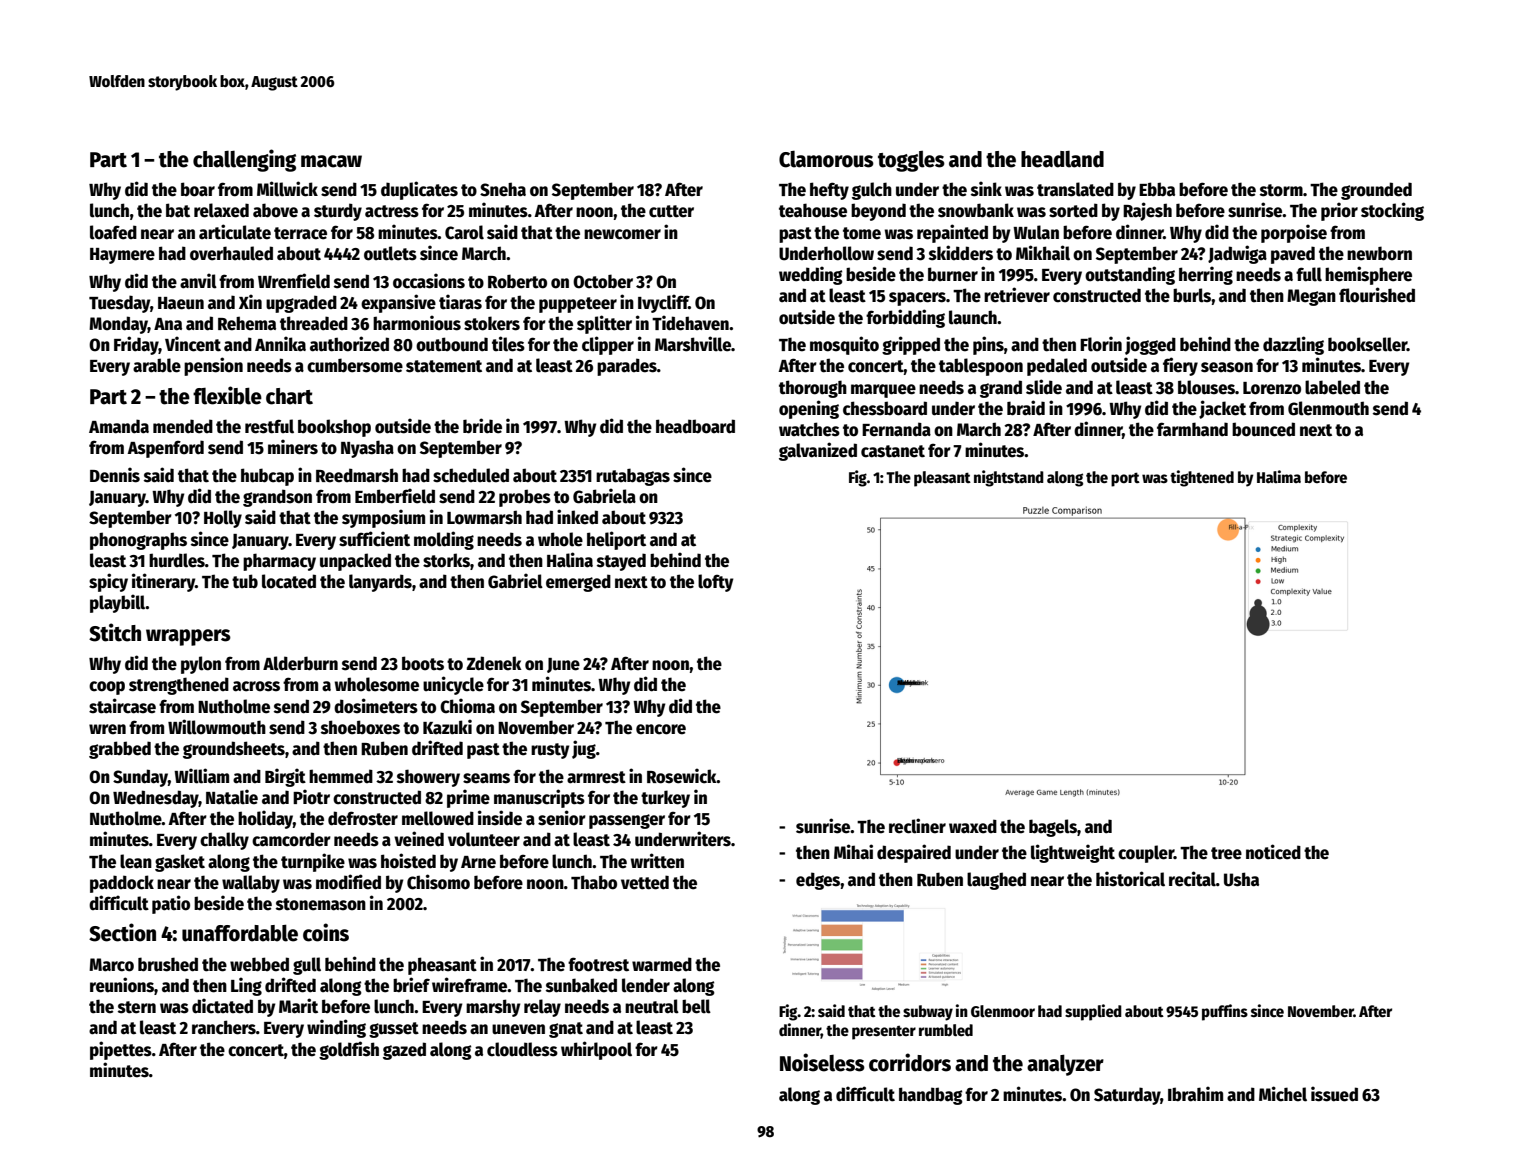 Image resolution: width=1515 pixels, height=1171 pixels. I want to click on stocking, so click(1392, 211).
